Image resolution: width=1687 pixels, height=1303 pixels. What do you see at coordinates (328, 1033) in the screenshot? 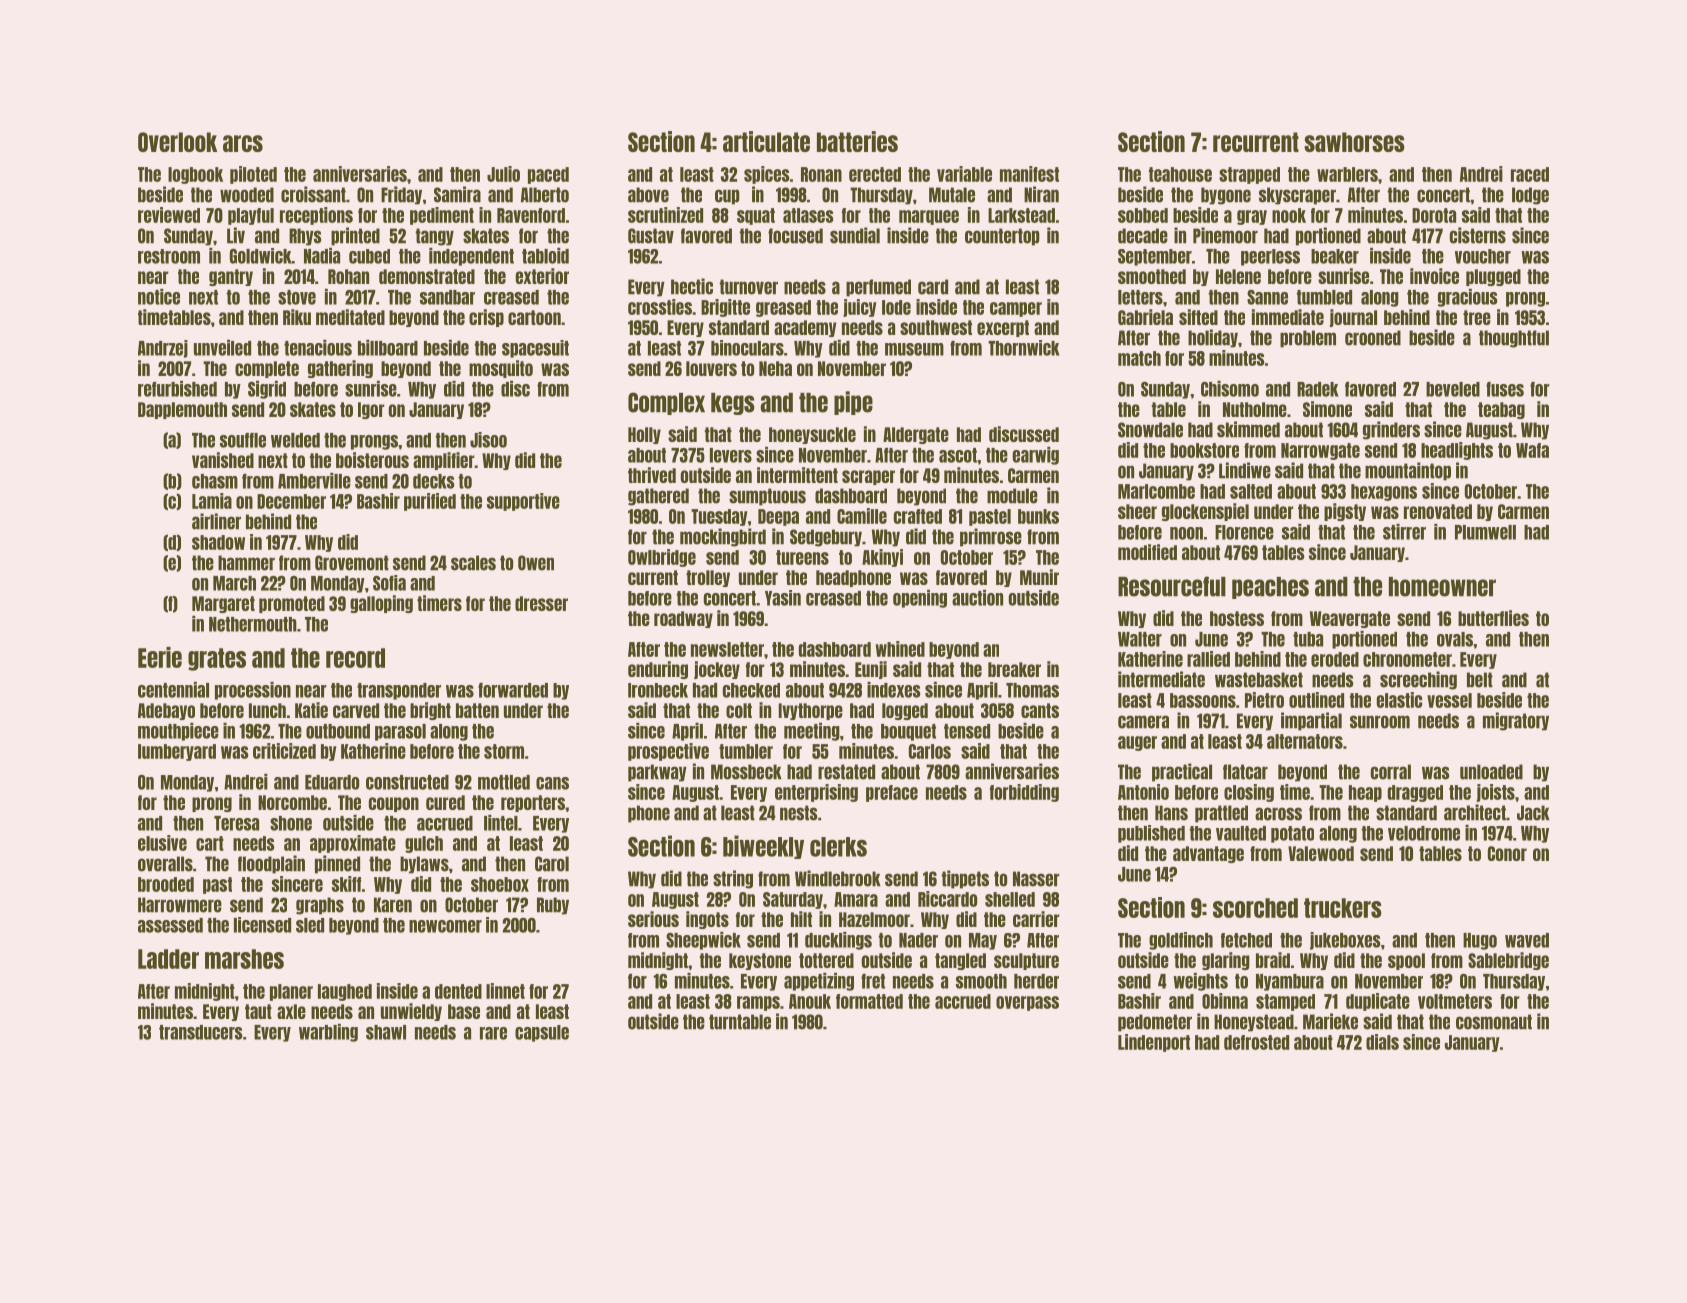
I see `warbling` at bounding box center [328, 1033].
